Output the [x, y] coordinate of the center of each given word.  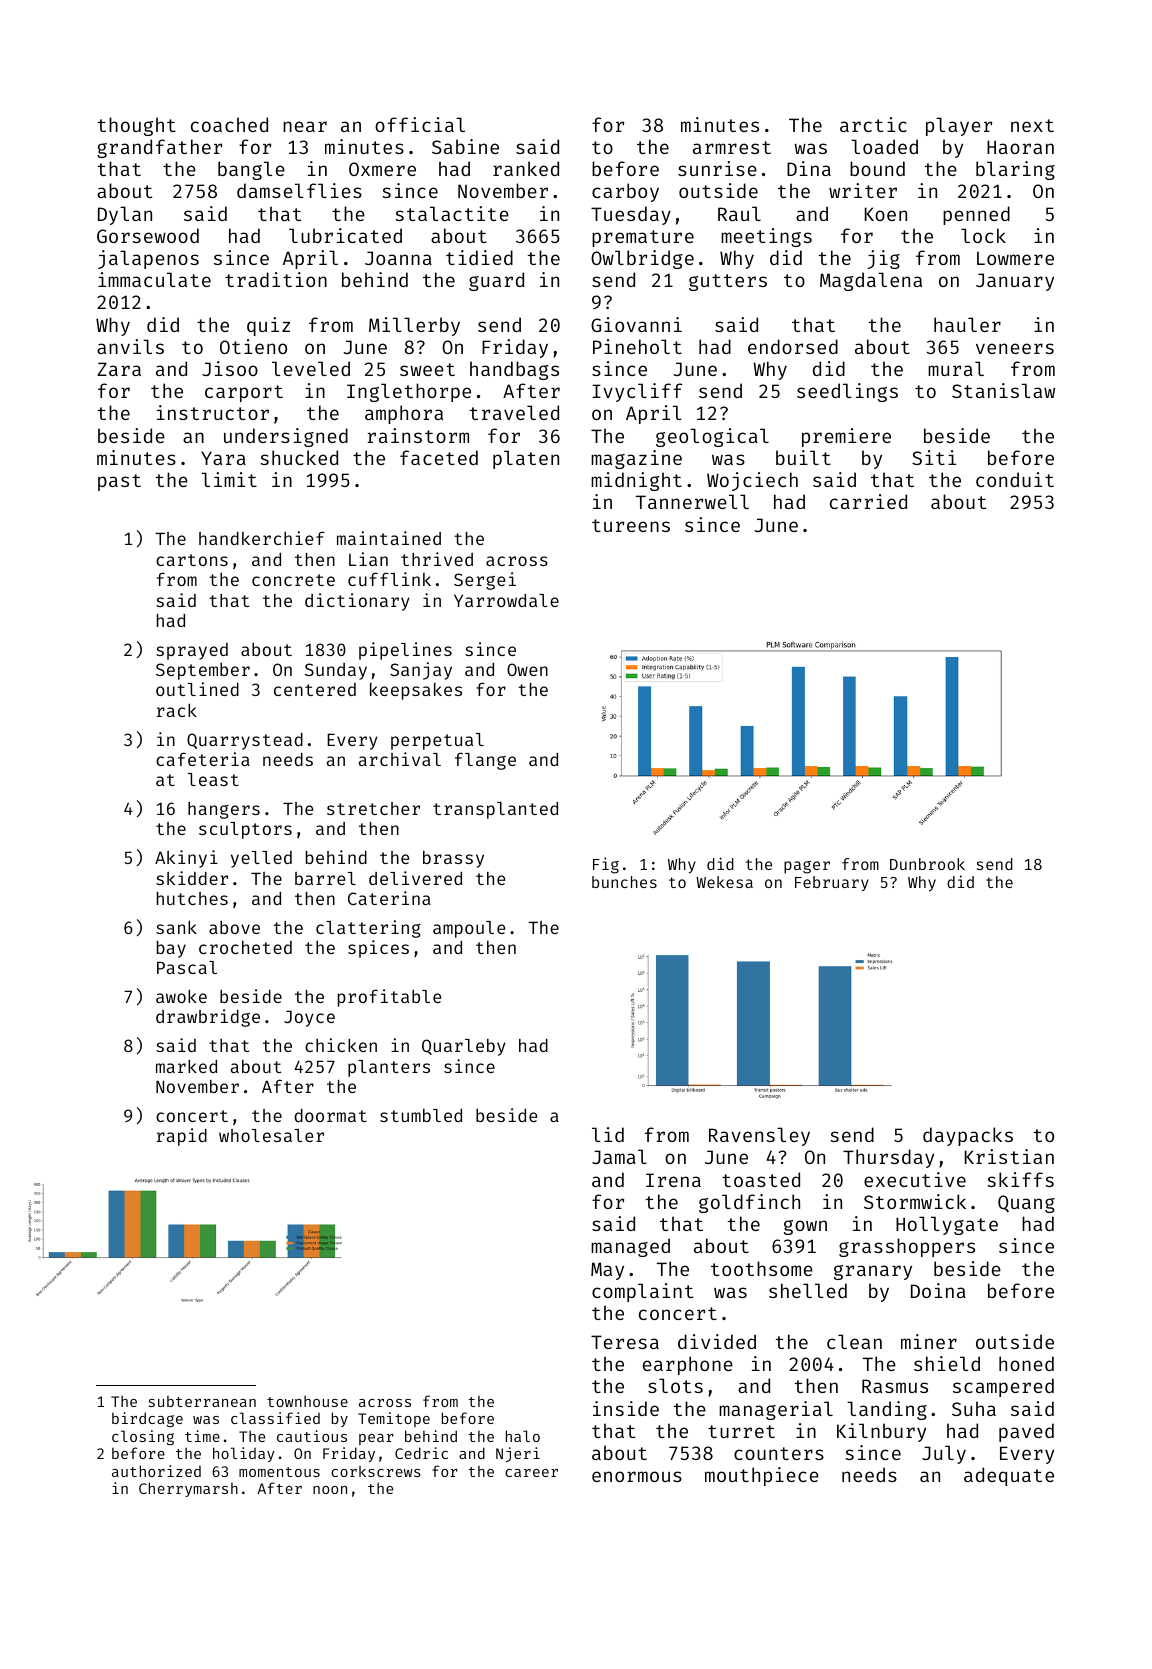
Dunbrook [927, 864]
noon [330, 1490]
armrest [732, 147]
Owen [527, 669]
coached [229, 124]
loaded [884, 146]
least [213, 779]
